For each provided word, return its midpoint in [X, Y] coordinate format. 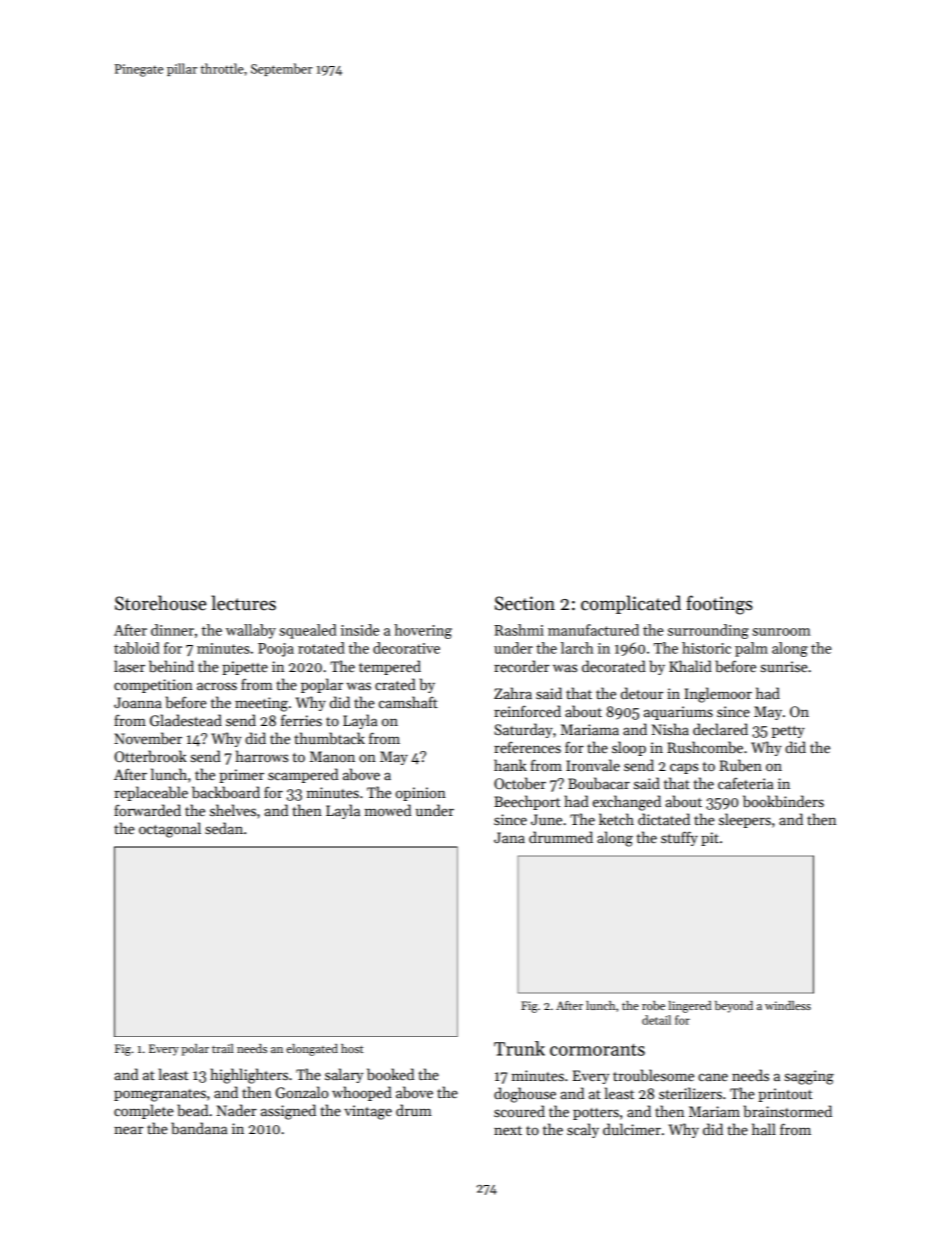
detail [656, 1020]
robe [653, 1005]
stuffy [679, 838]
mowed [388, 810]
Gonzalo [302, 1092]
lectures [243, 603]
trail [223, 1048]
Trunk [519, 1048]
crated [395, 684]
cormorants [597, 1050]
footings [719, 605]
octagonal [170, 830]
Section [525, 603]
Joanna [138, 702]
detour [642, 693]
